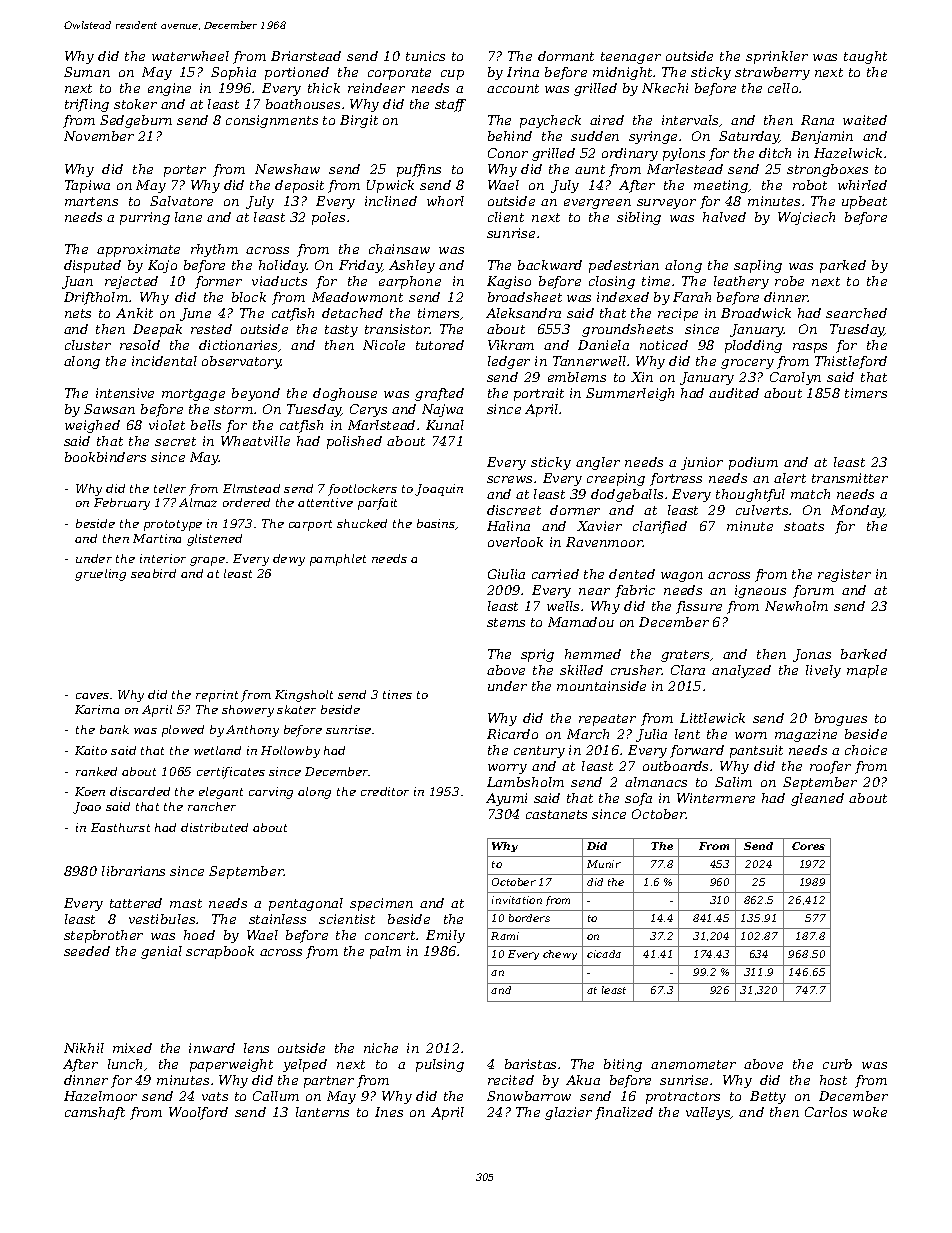  What do you see at coordinates (220, 952) in the document?
I see `scrapbook` at bounding box center [220, 952].
